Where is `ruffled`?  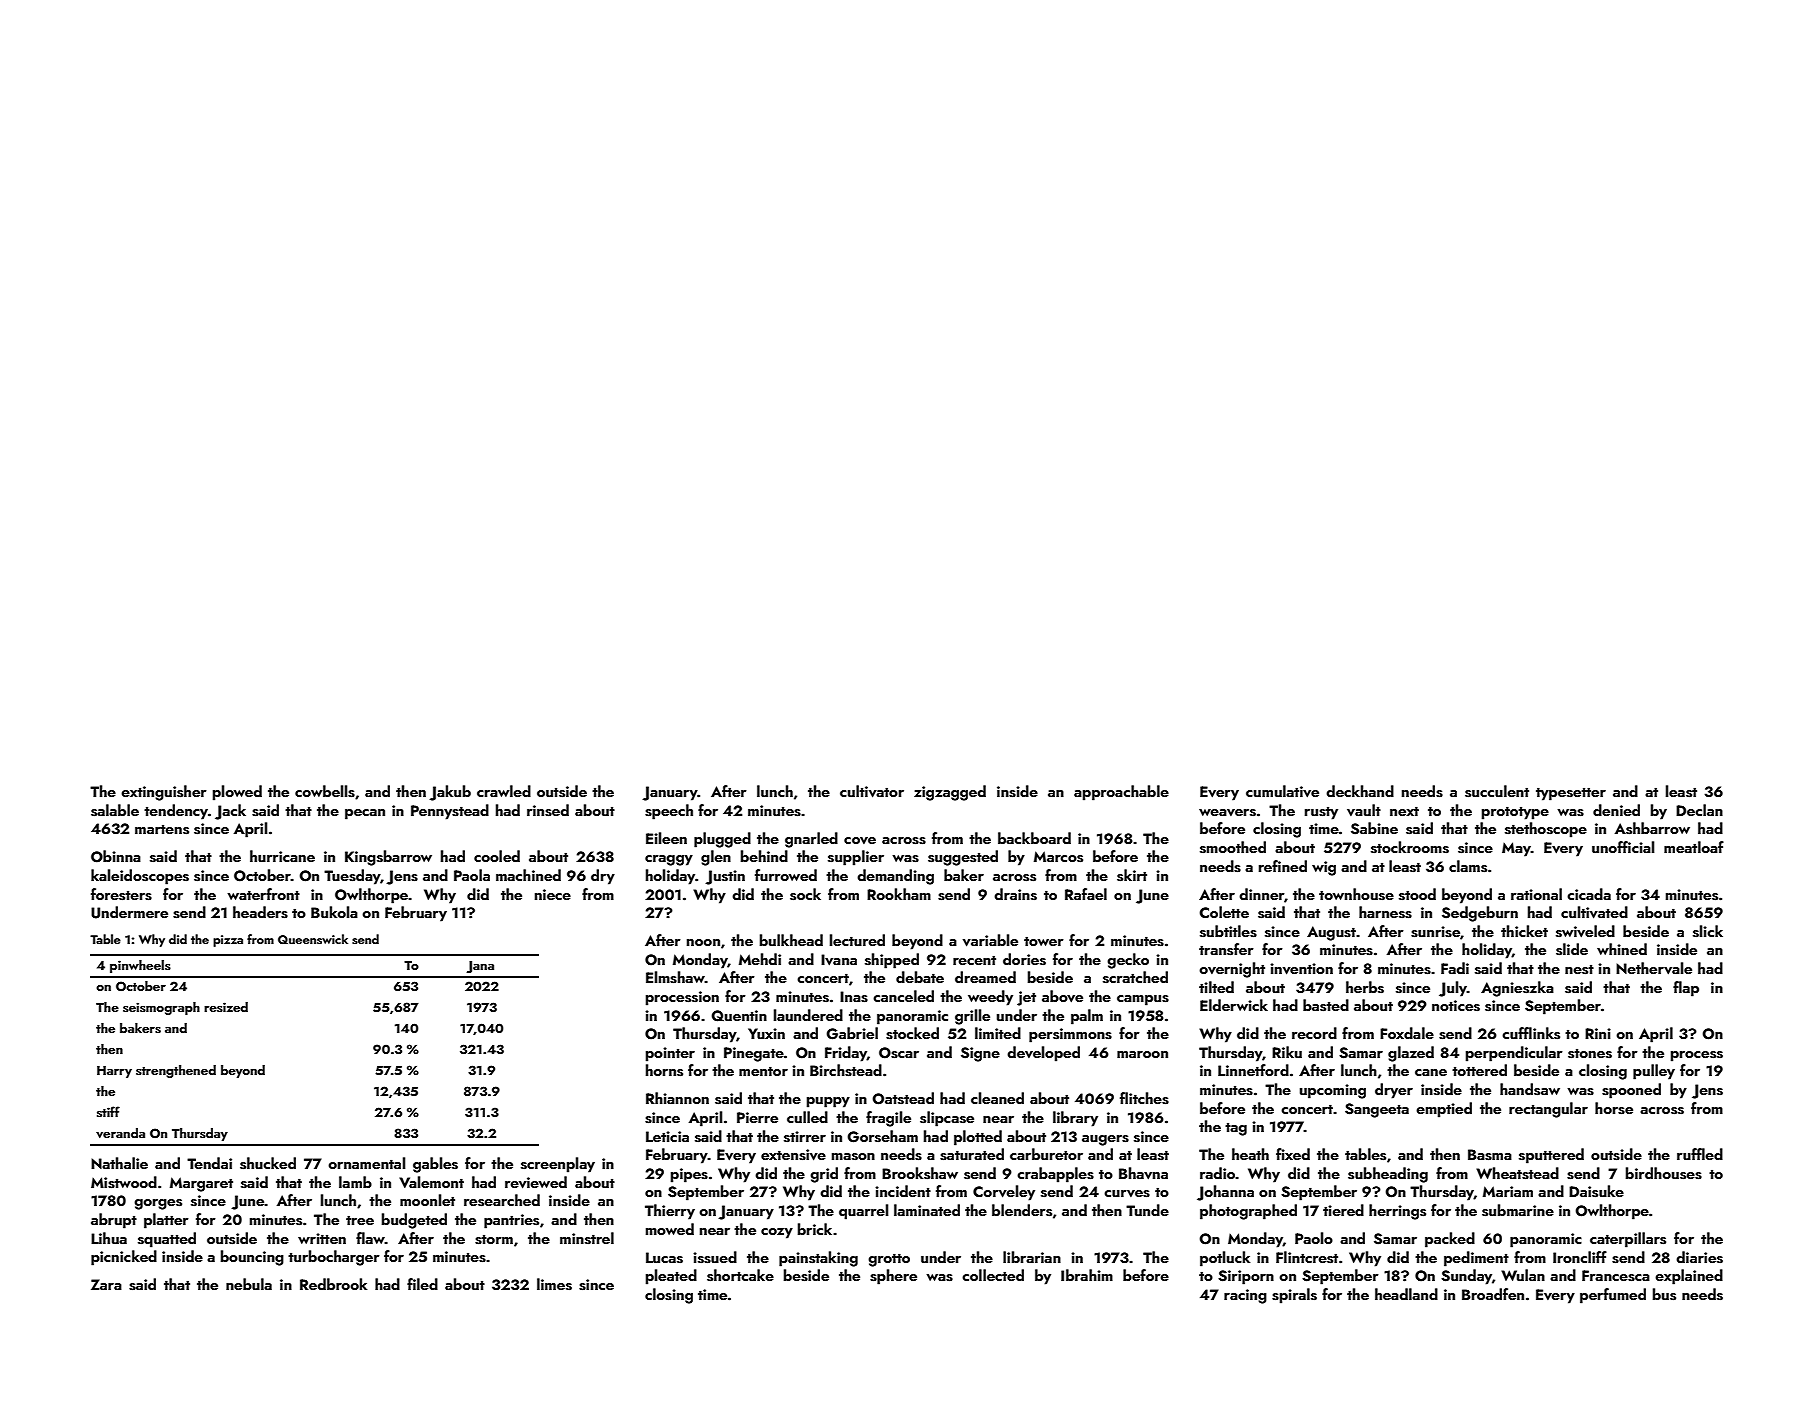
ruffled is located at coordinates (1700, 1154).
